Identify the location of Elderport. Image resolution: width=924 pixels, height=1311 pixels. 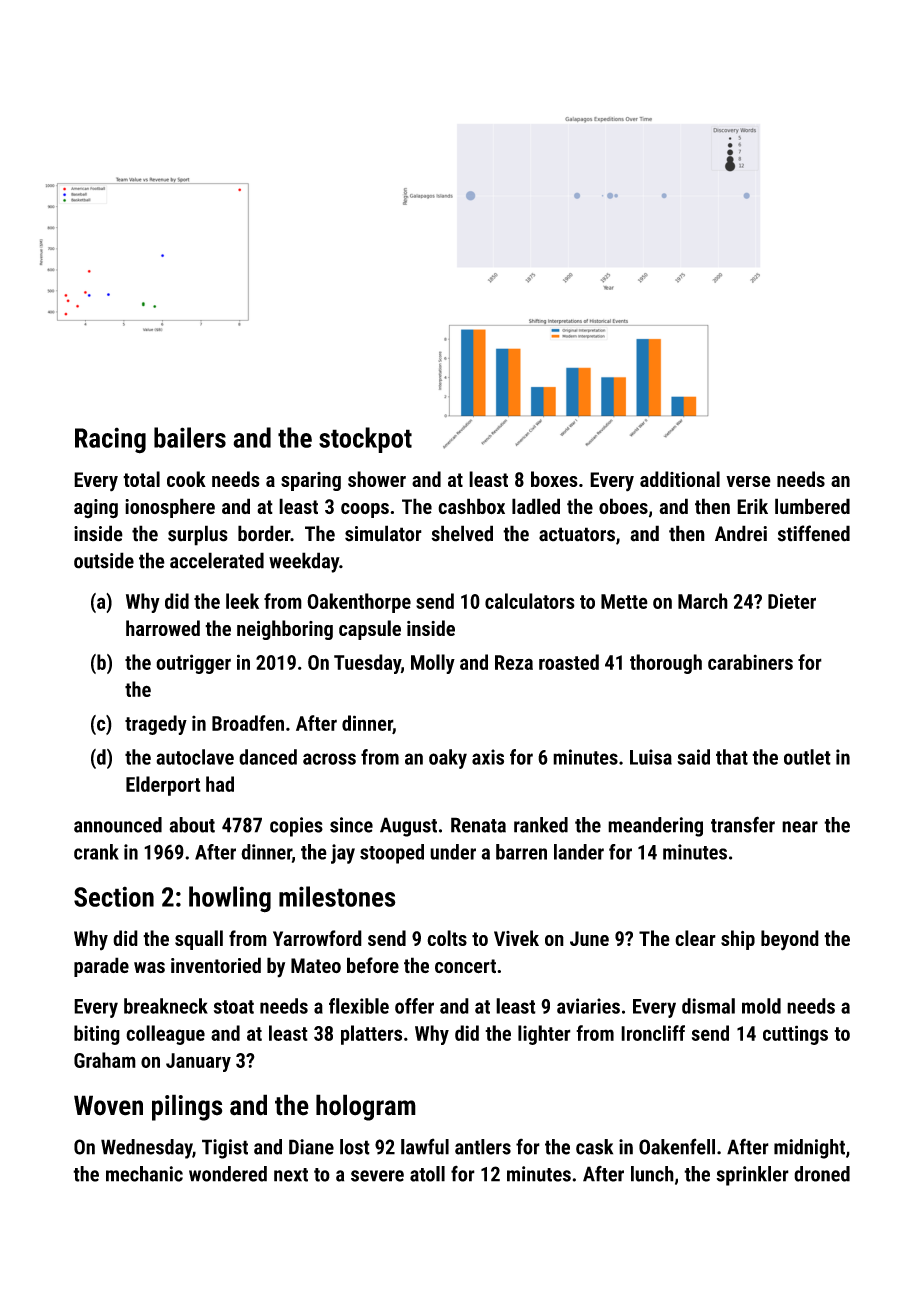
(163, 786).
